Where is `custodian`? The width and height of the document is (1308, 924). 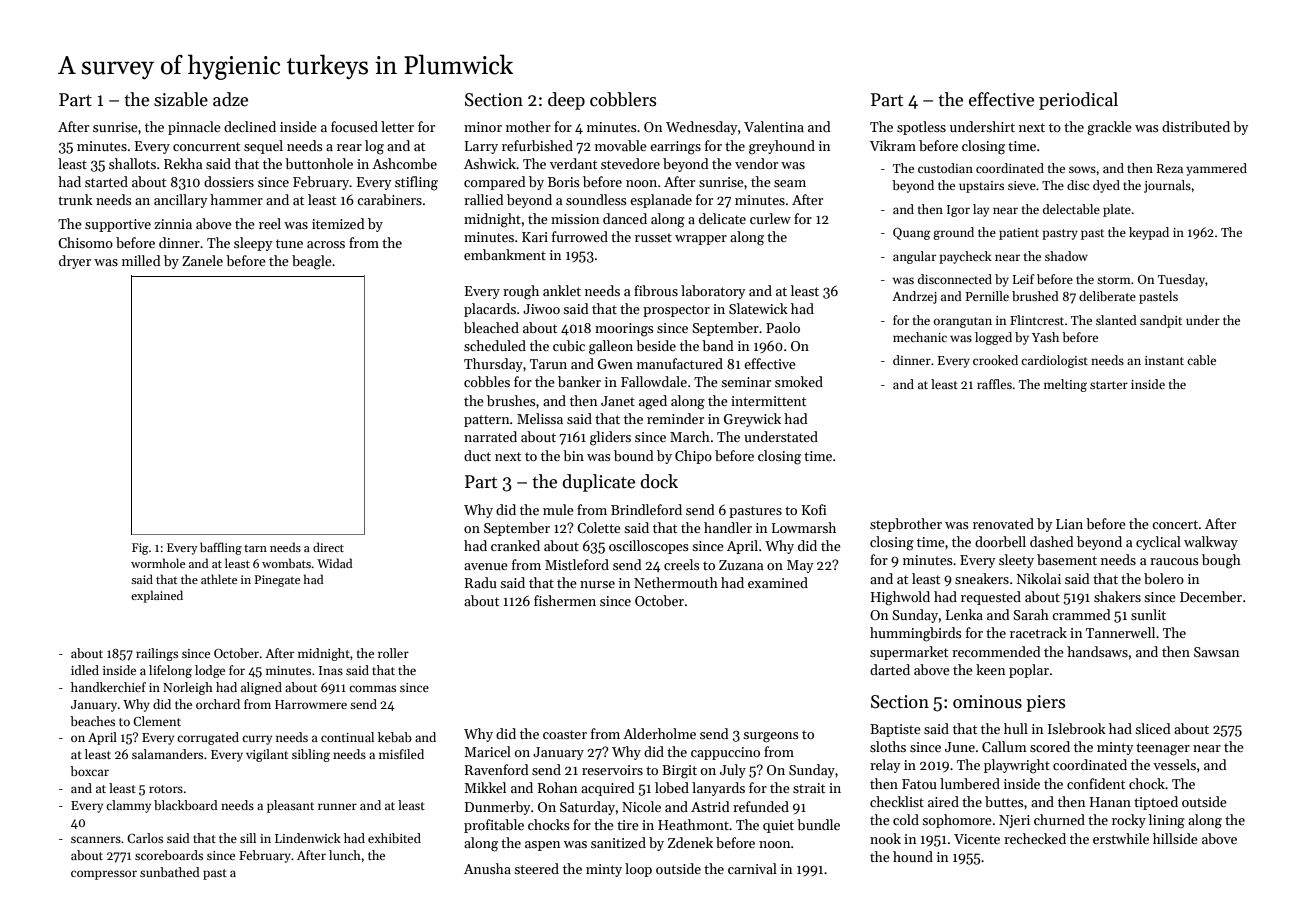 custodian is located at coordinates (945, 168).
